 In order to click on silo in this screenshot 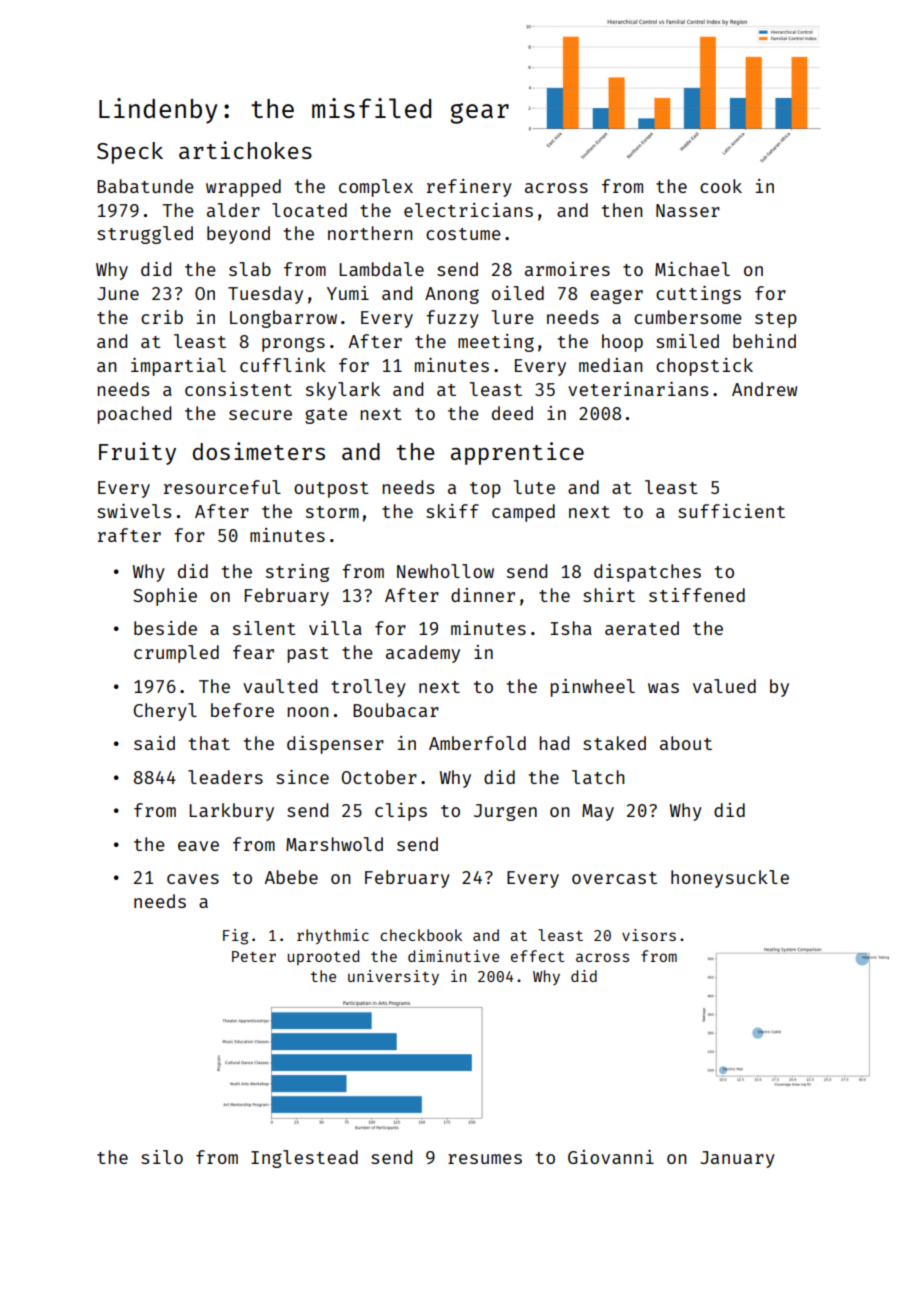, I will do `click(162, 1157)`.
